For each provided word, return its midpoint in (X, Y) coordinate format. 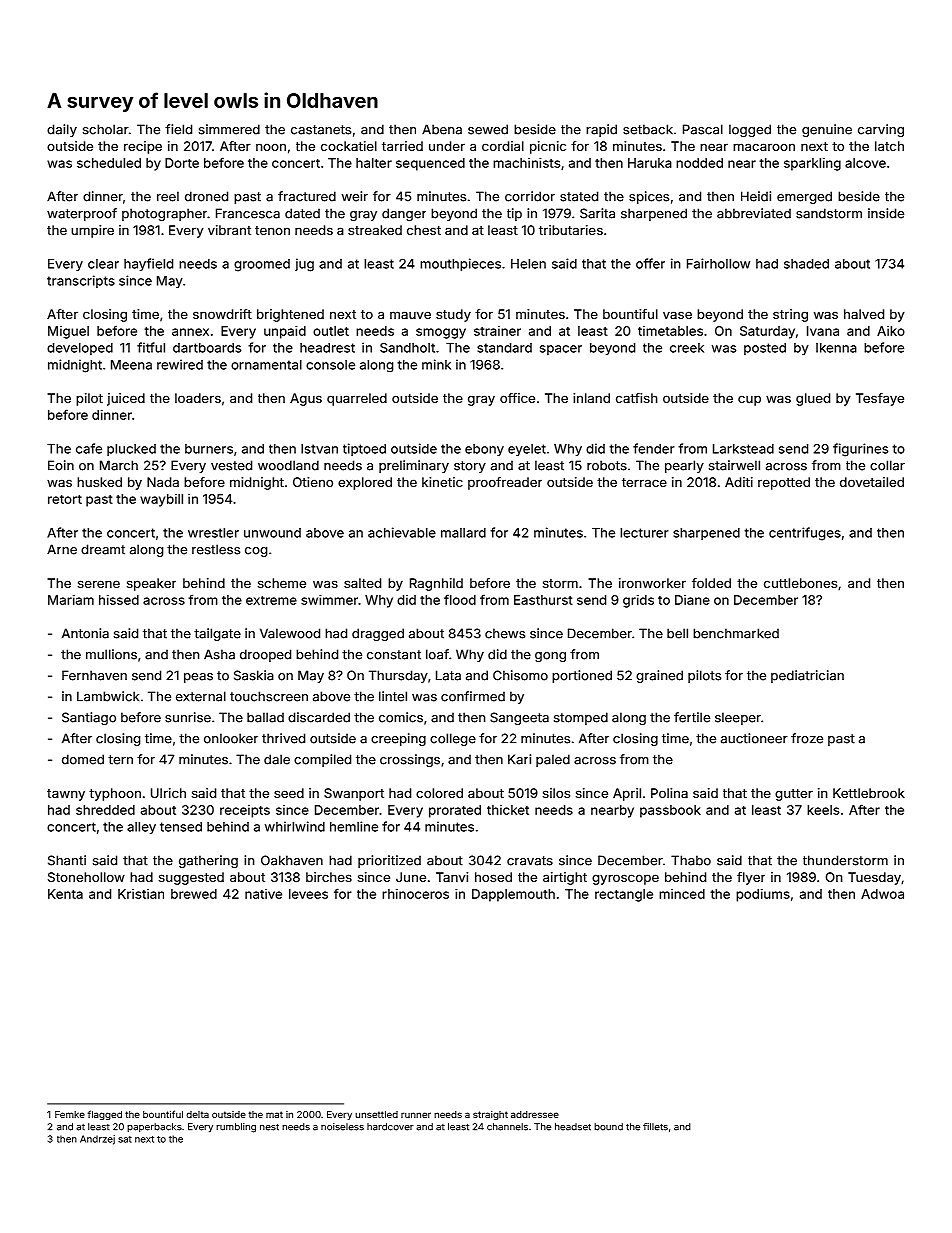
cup (749, 400)
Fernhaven (94, 675)
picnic (548, 147)
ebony (484, 450)
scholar (105, 129)
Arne (62, 549)
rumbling (236, 1128)
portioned (582, 676)
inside (886, 213)
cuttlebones (800, 583)
